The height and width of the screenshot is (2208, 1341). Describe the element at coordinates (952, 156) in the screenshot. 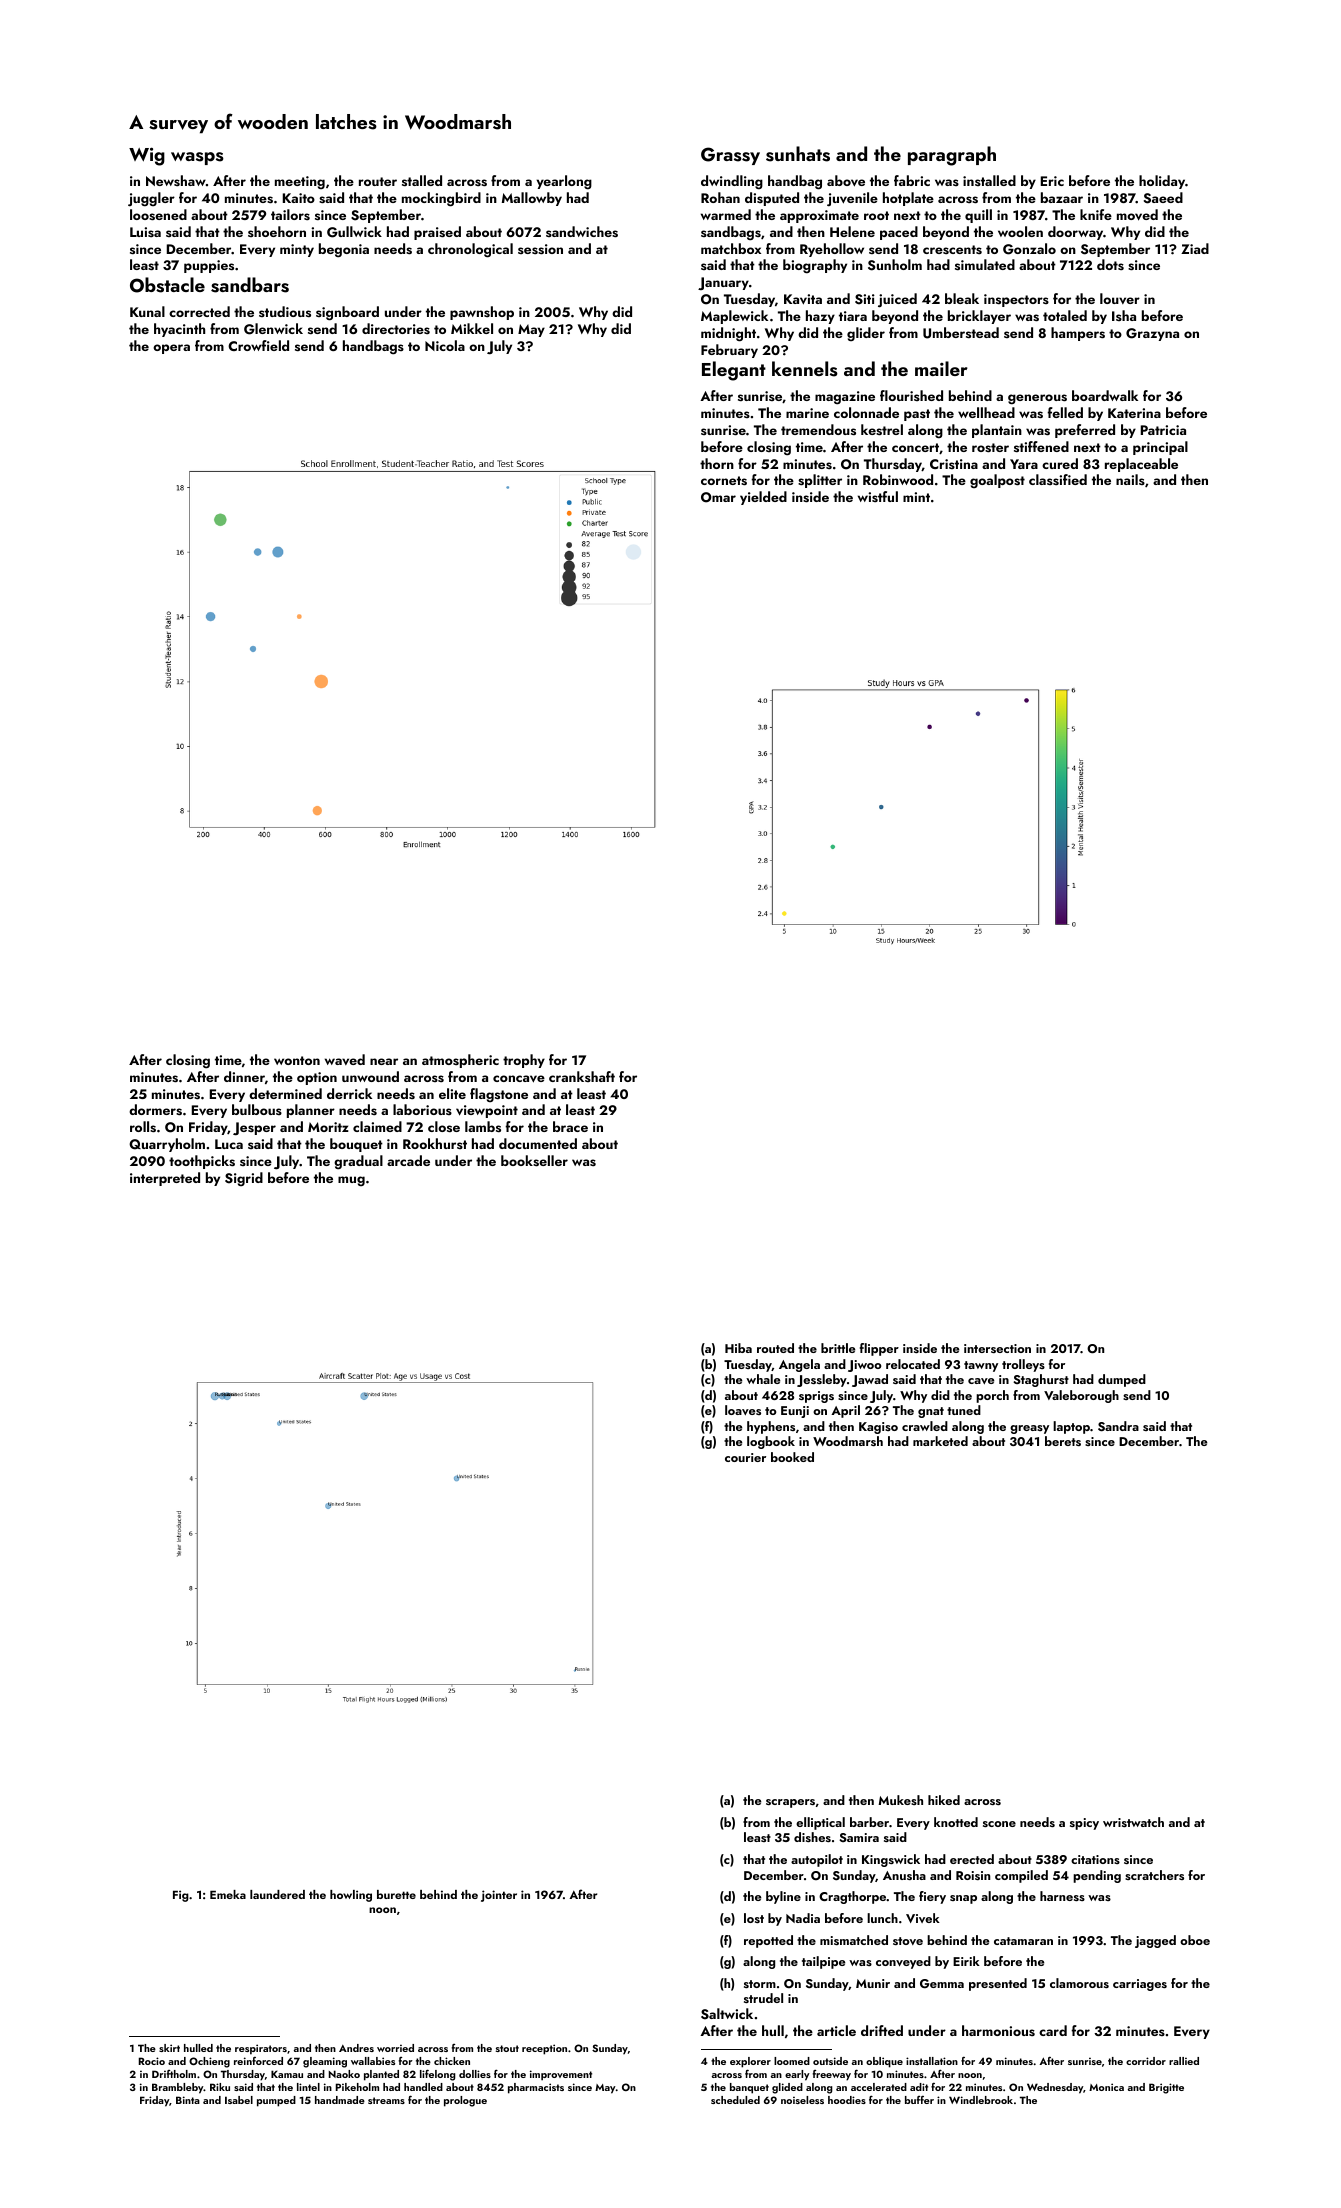

I see `paragraph` at that location.
